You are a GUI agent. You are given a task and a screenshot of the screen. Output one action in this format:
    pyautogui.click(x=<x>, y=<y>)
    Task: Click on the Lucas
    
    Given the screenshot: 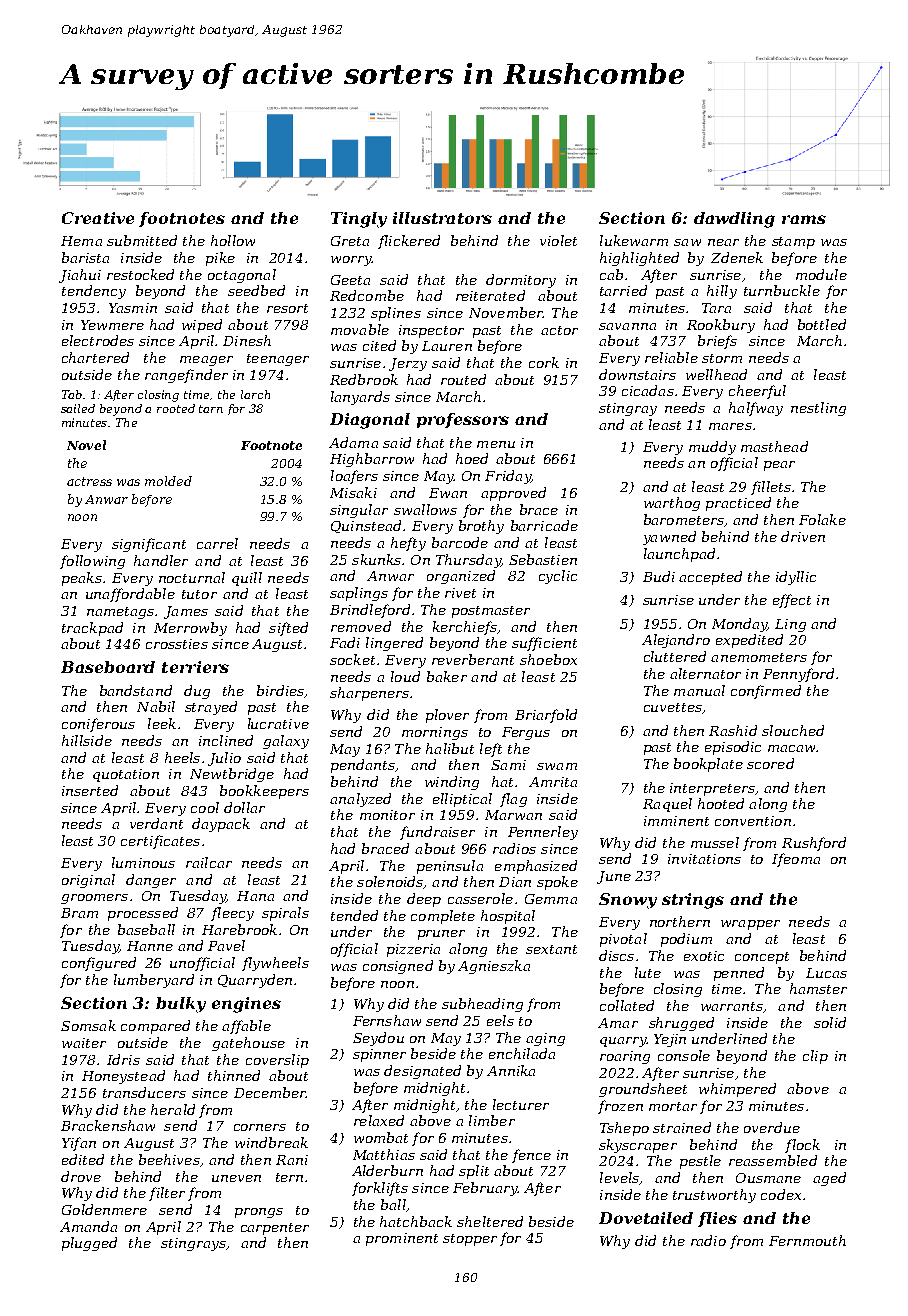 What is the action you would take?
    pyautogui.click(x=826, y=973)
